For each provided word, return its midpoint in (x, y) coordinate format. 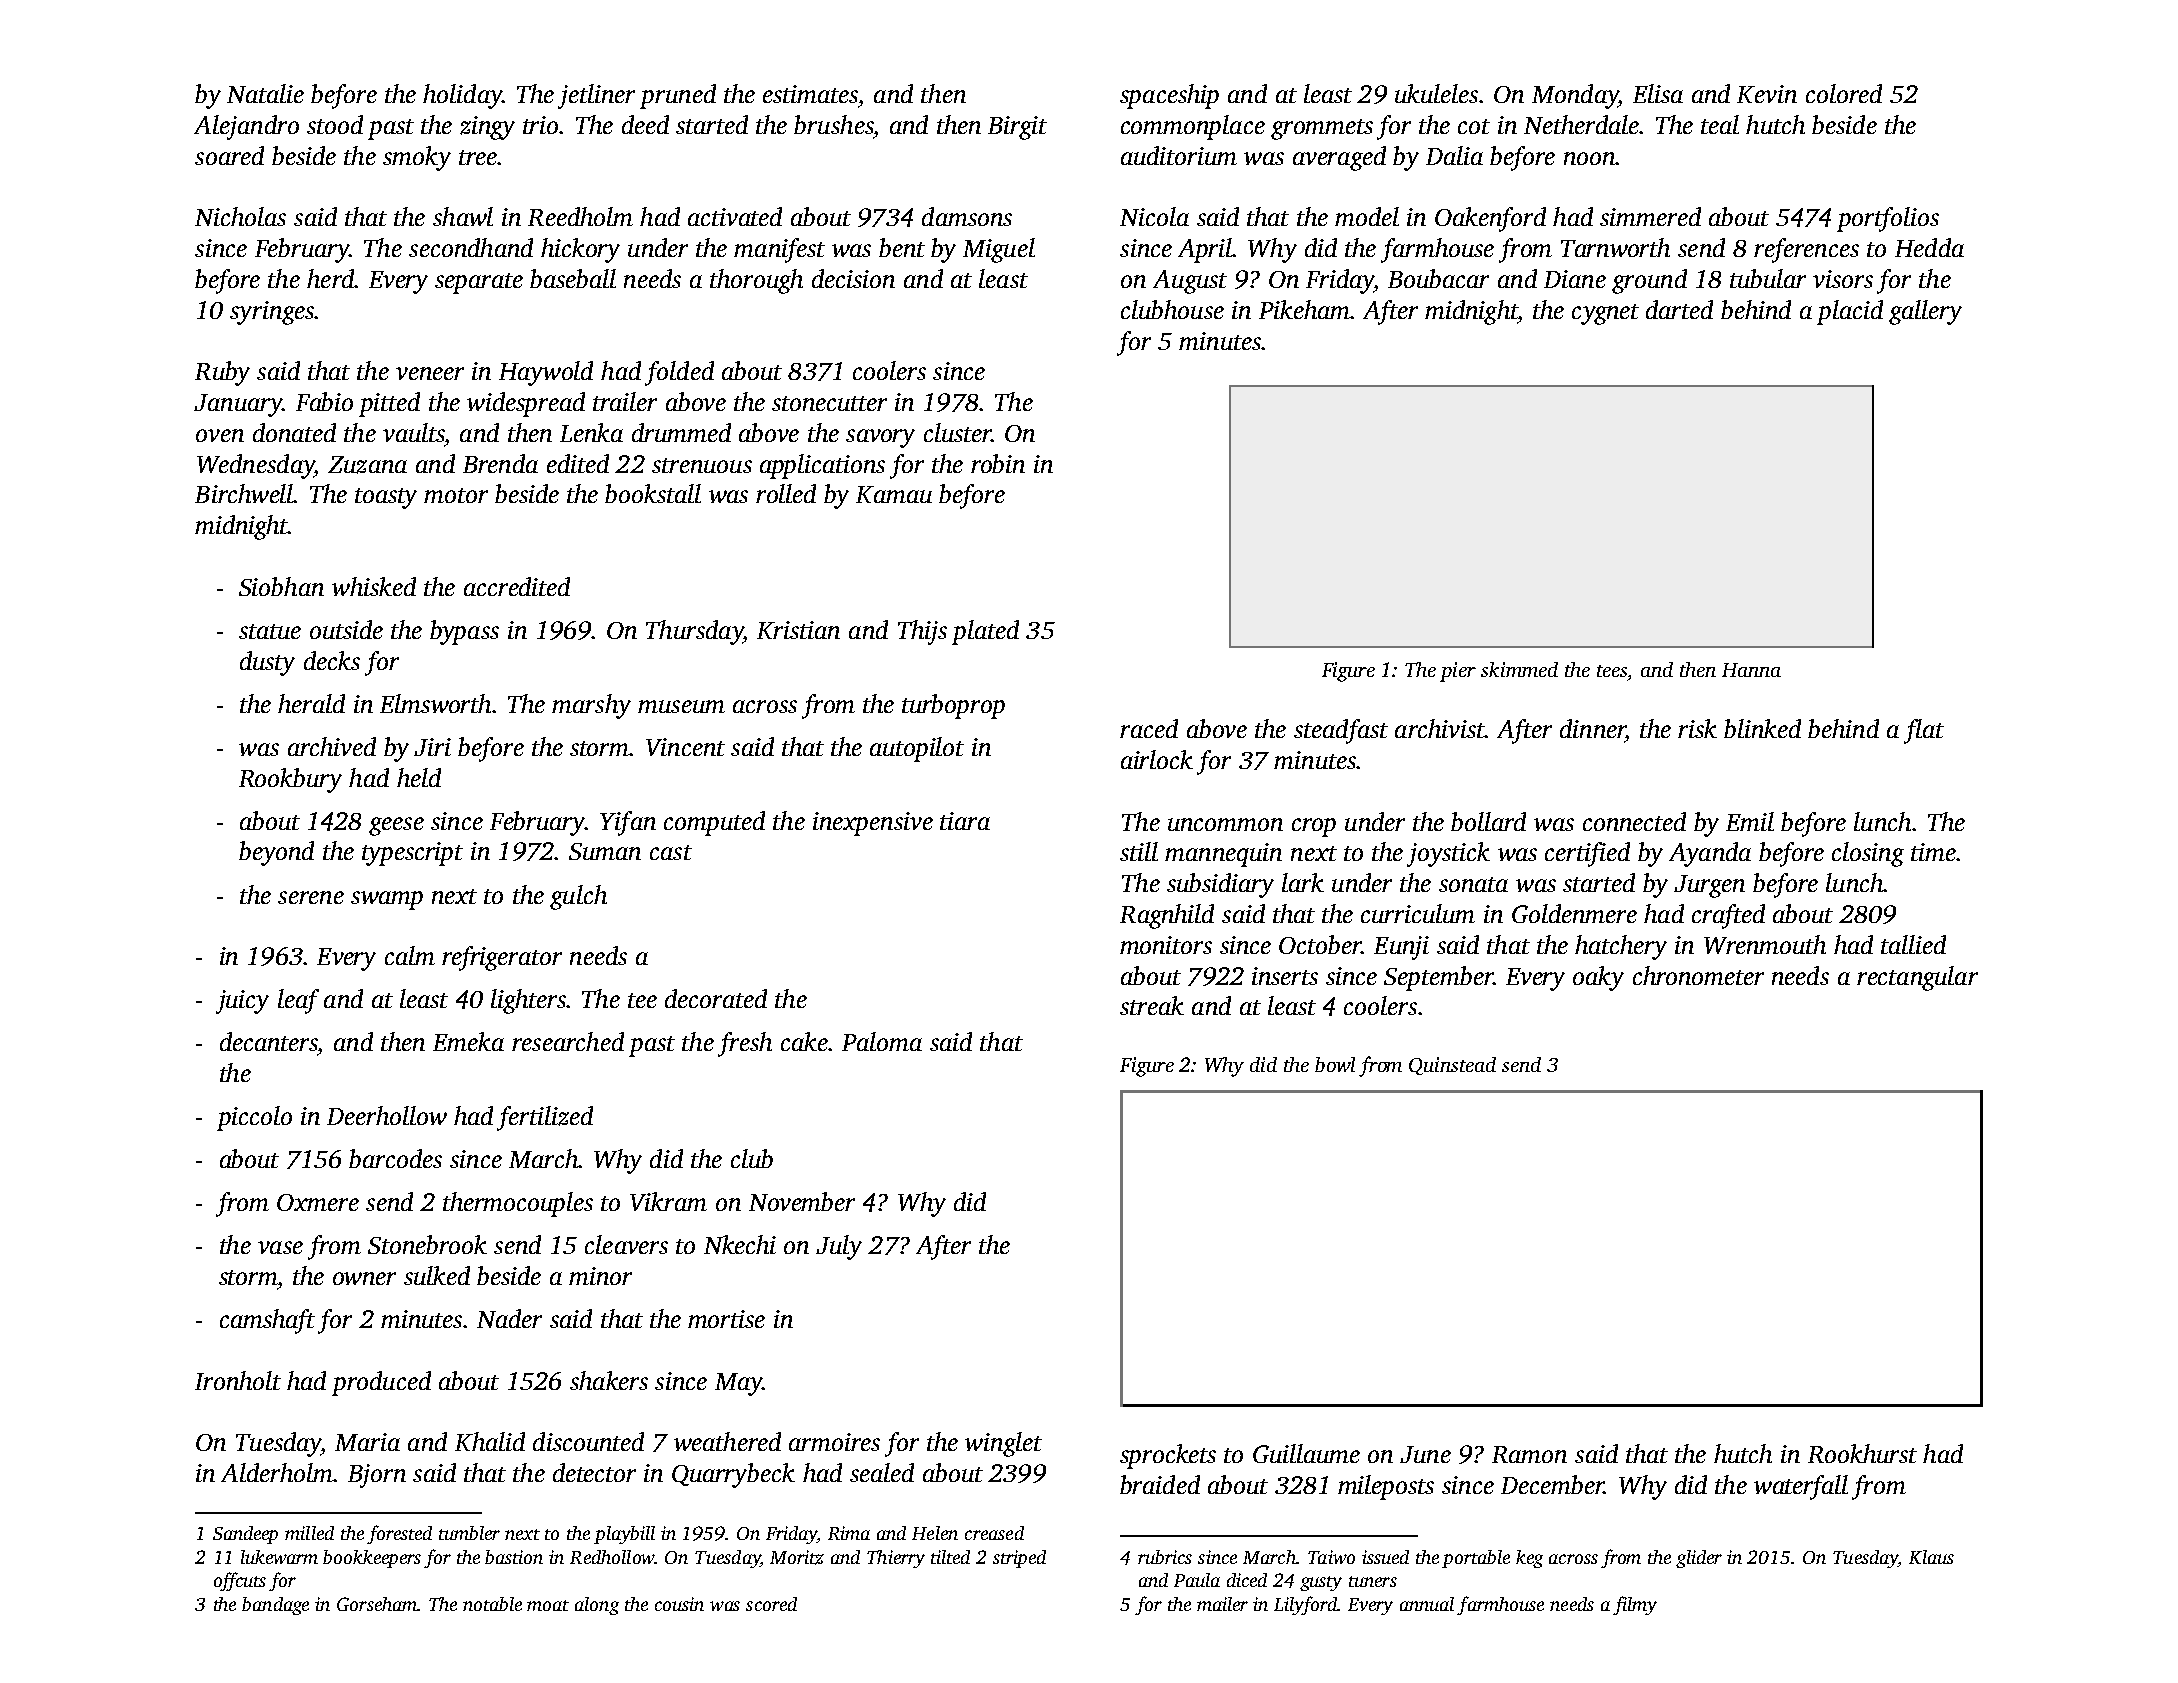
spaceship (1169, 96)
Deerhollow (387, 1115)
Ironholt (238, 1380)
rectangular (1917, 978)
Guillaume (1306, 1453)
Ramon (1529, 1454)
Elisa (1658, 93)
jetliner (596, 96)
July (839, 1247)
